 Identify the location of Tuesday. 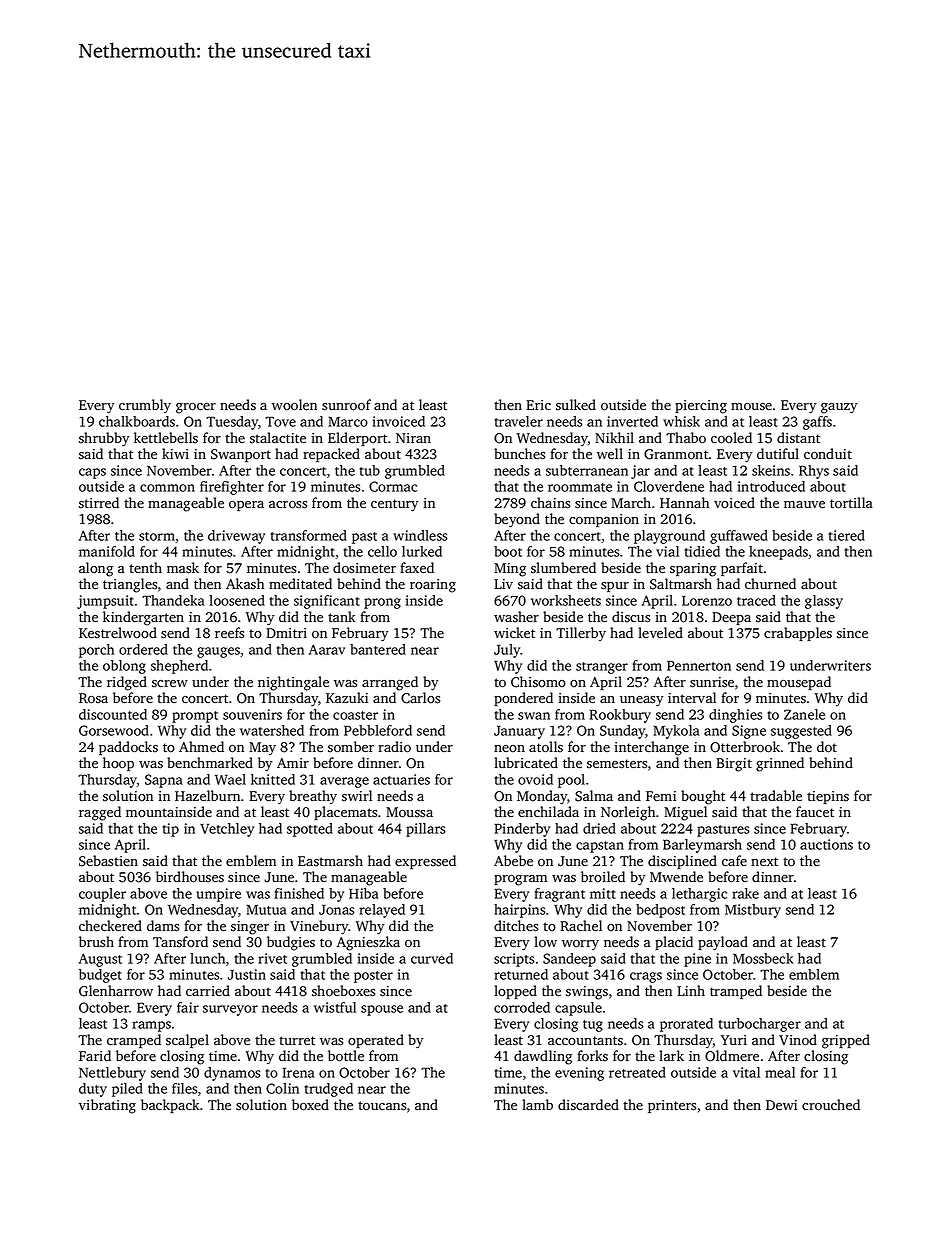
(232, 423).
